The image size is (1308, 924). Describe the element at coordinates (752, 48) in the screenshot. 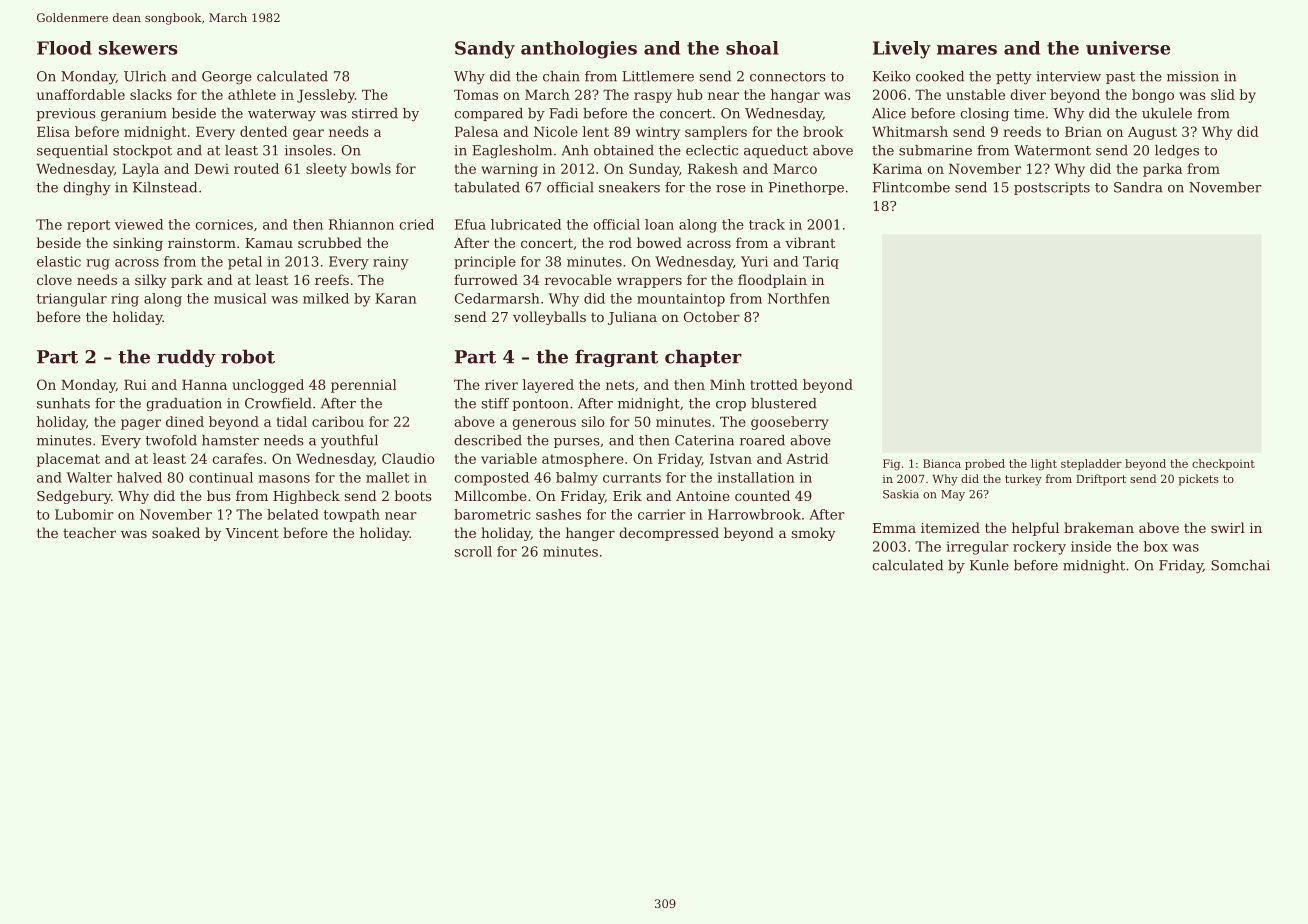

I see `shoal` at that location.
